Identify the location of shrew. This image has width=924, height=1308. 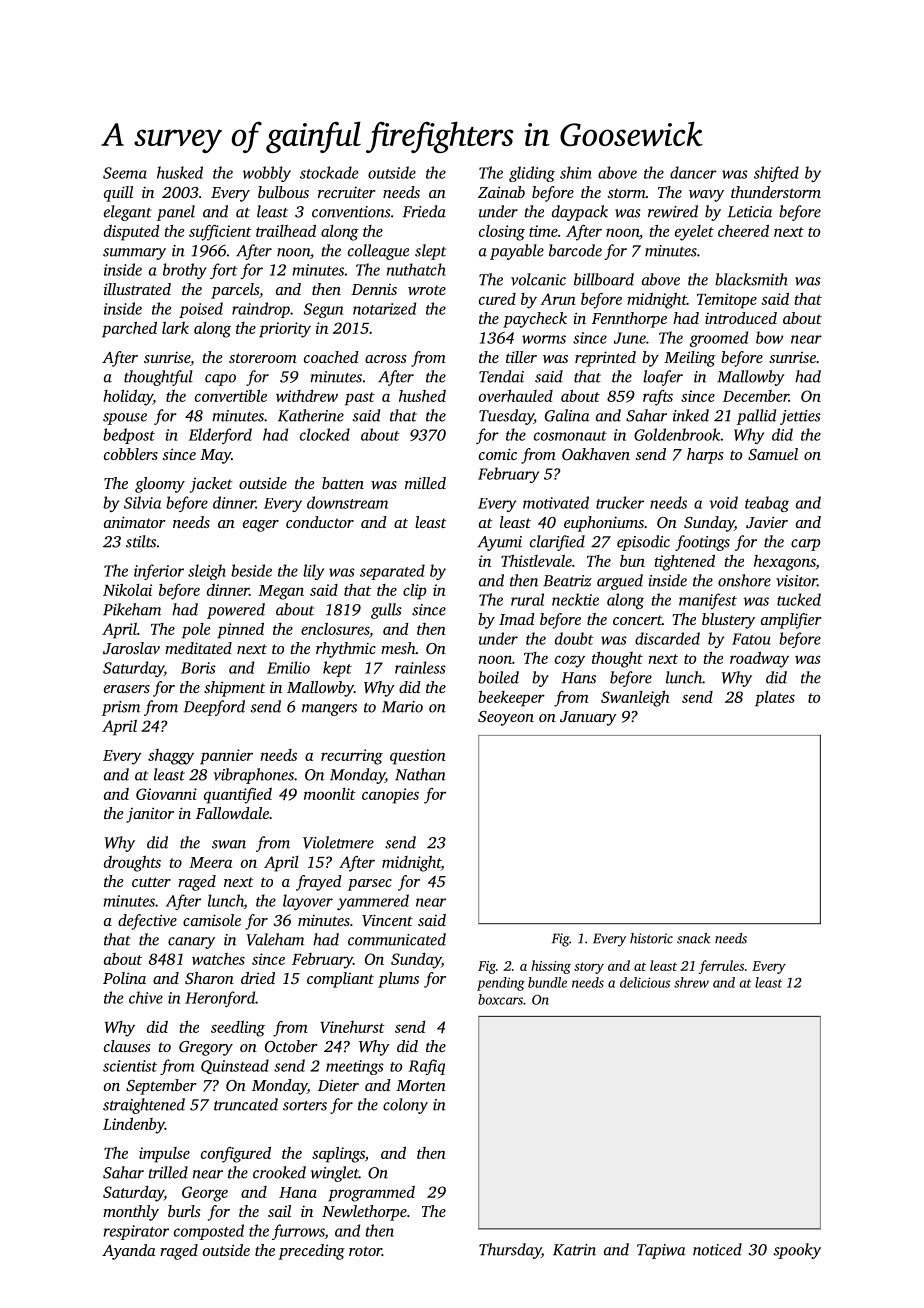
(691, 982).
